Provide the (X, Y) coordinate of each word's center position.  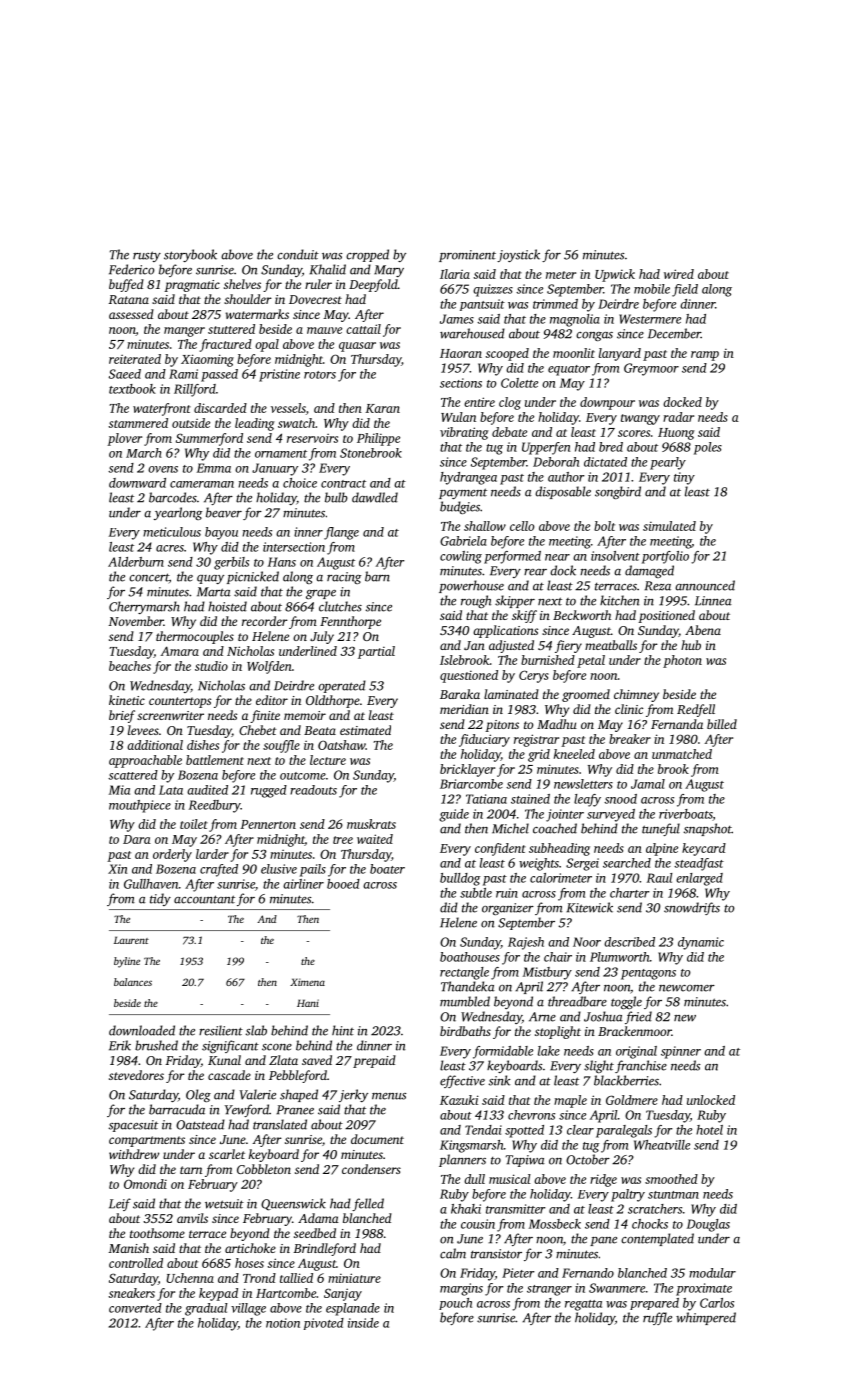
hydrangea (468, 478)
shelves (242, 284)
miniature (354, 1278)
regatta (583, 1305)
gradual (206, 1309)
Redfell (696, 710)
